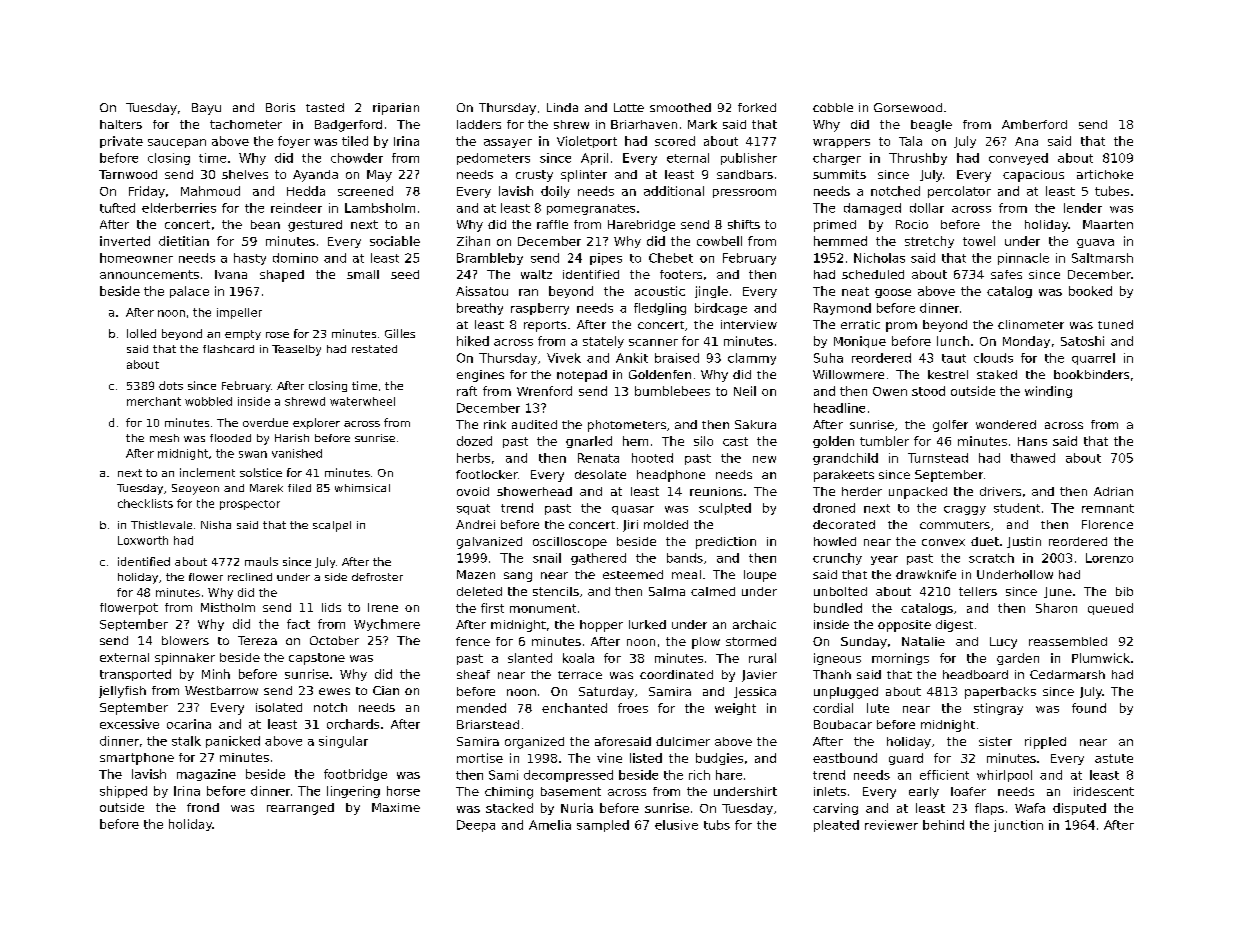  Describe the element at coordinates (363, 274) in the screenshot. I see `small` at that location.
